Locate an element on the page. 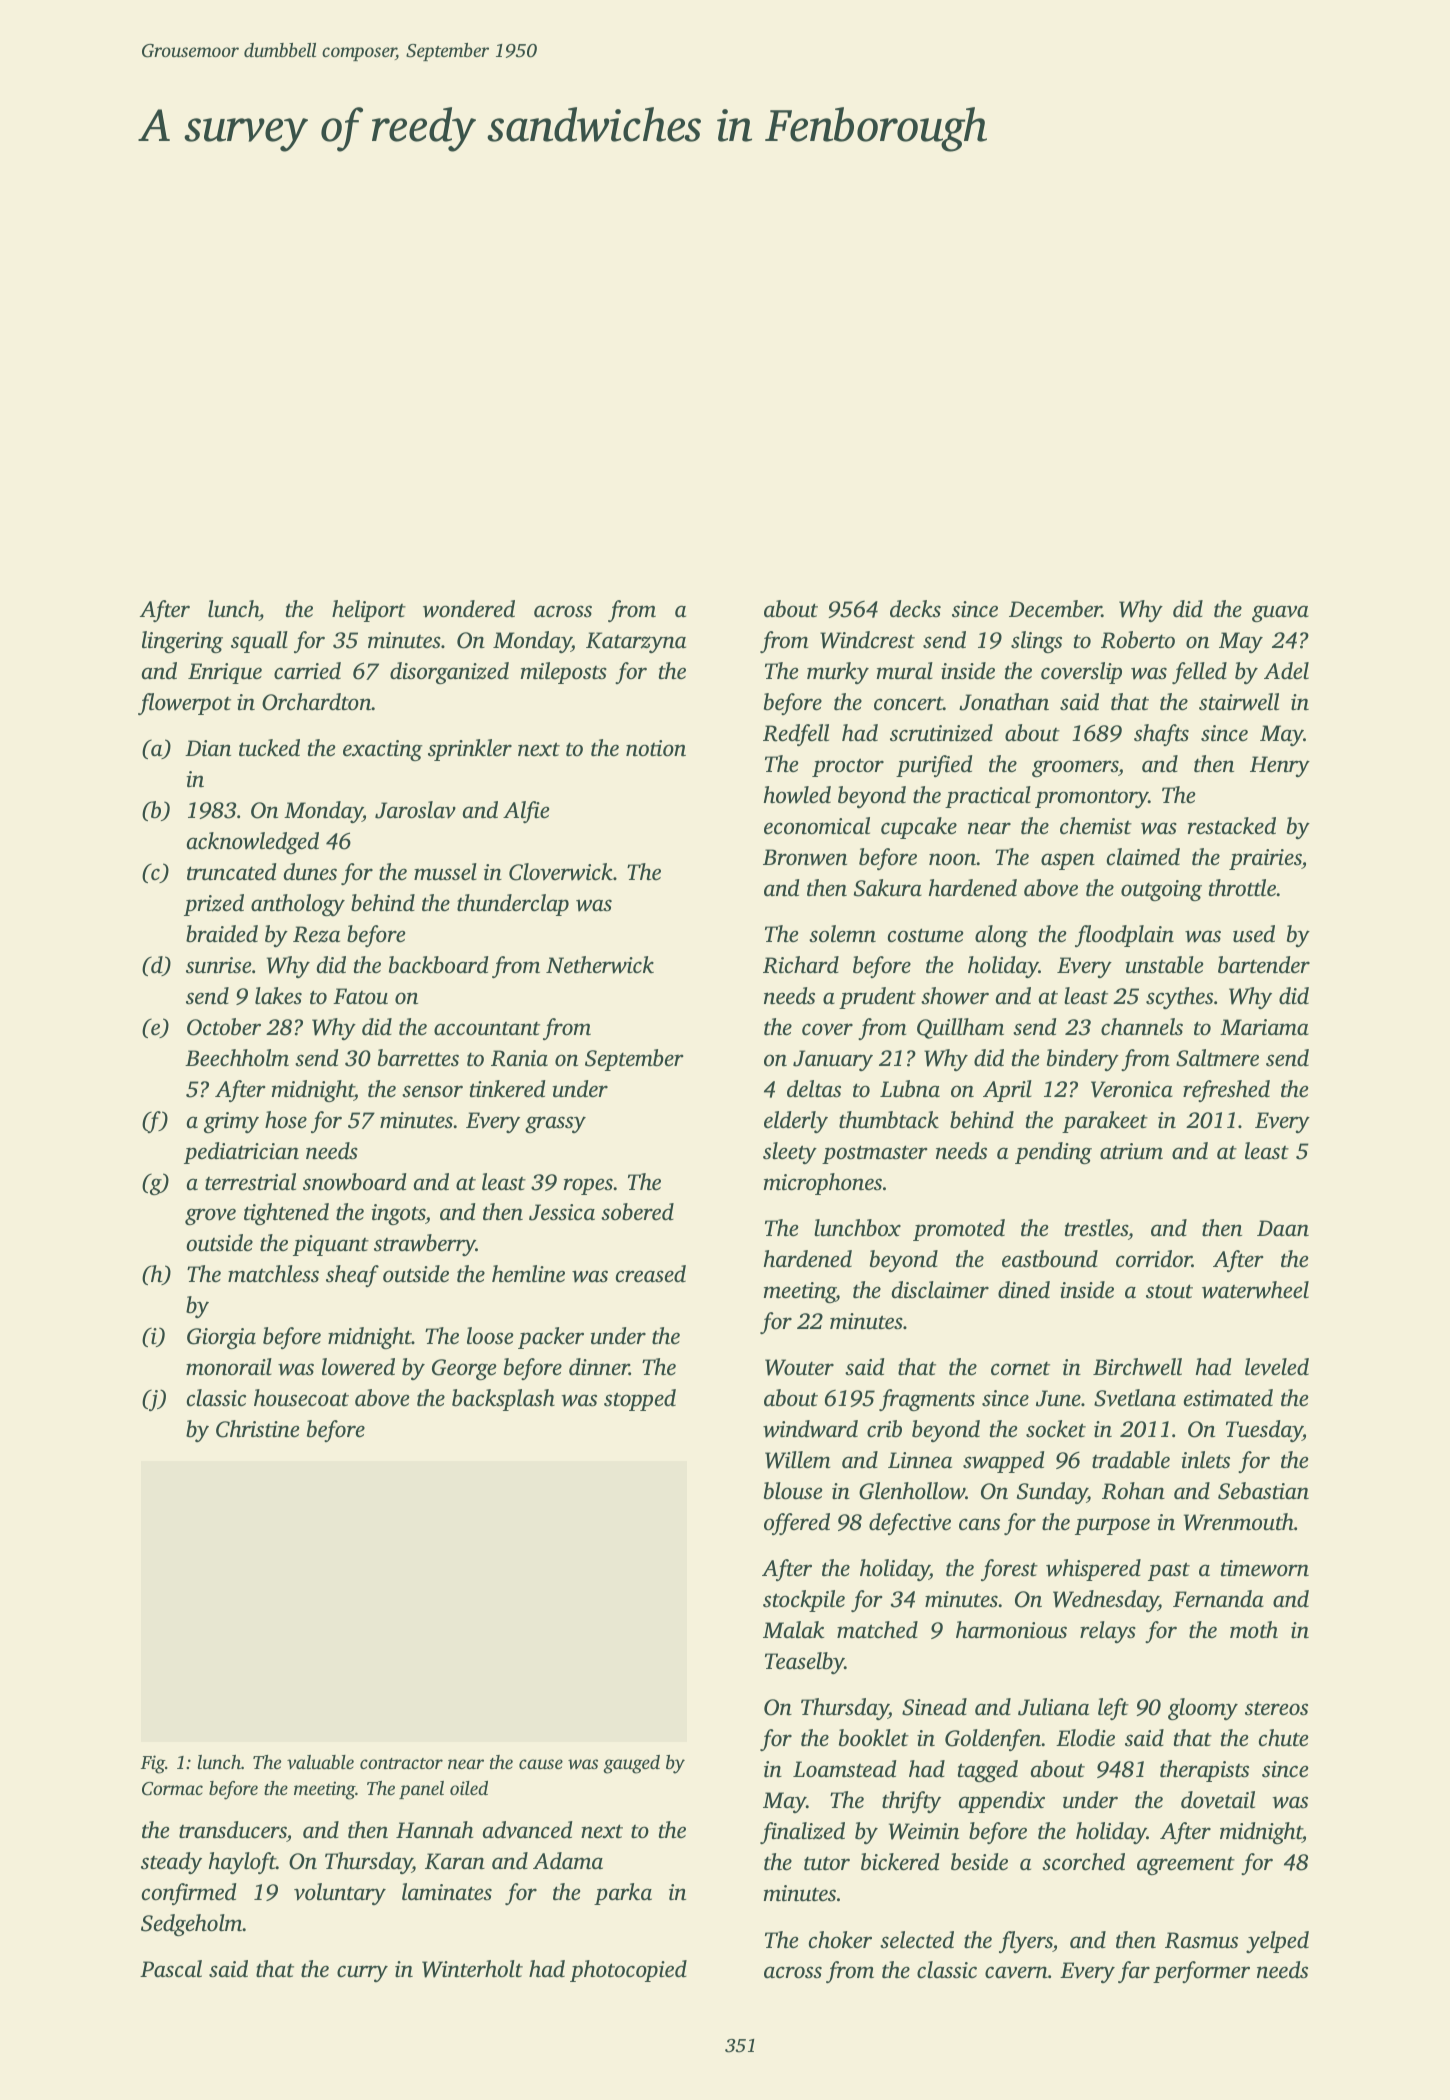  Bronwen is located at coordinates (805, 857).
